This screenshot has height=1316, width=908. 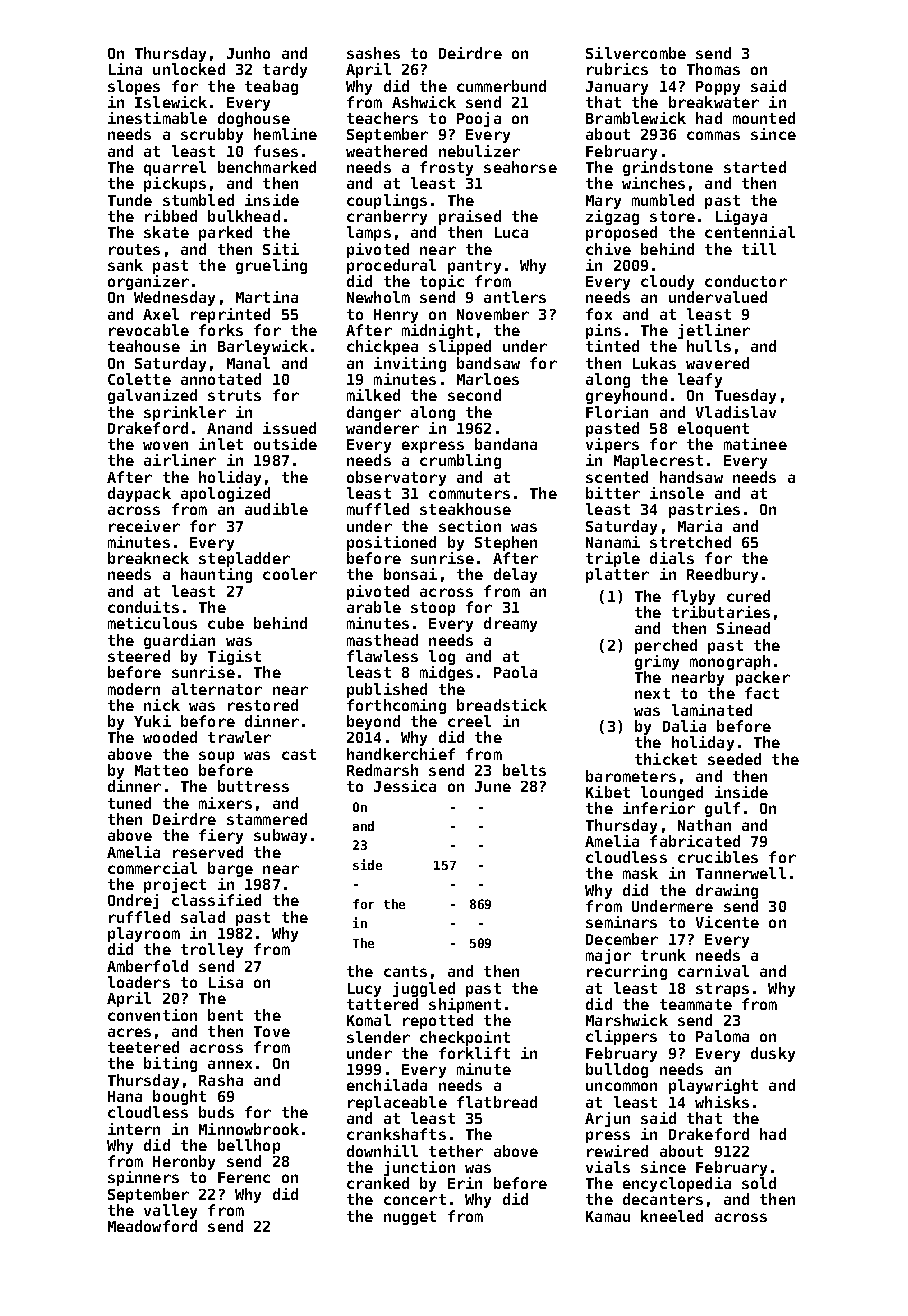 What do you see at coordinates (152, 868) in the screenshot?
I see `commercial` at bounding box center [152, 868].
